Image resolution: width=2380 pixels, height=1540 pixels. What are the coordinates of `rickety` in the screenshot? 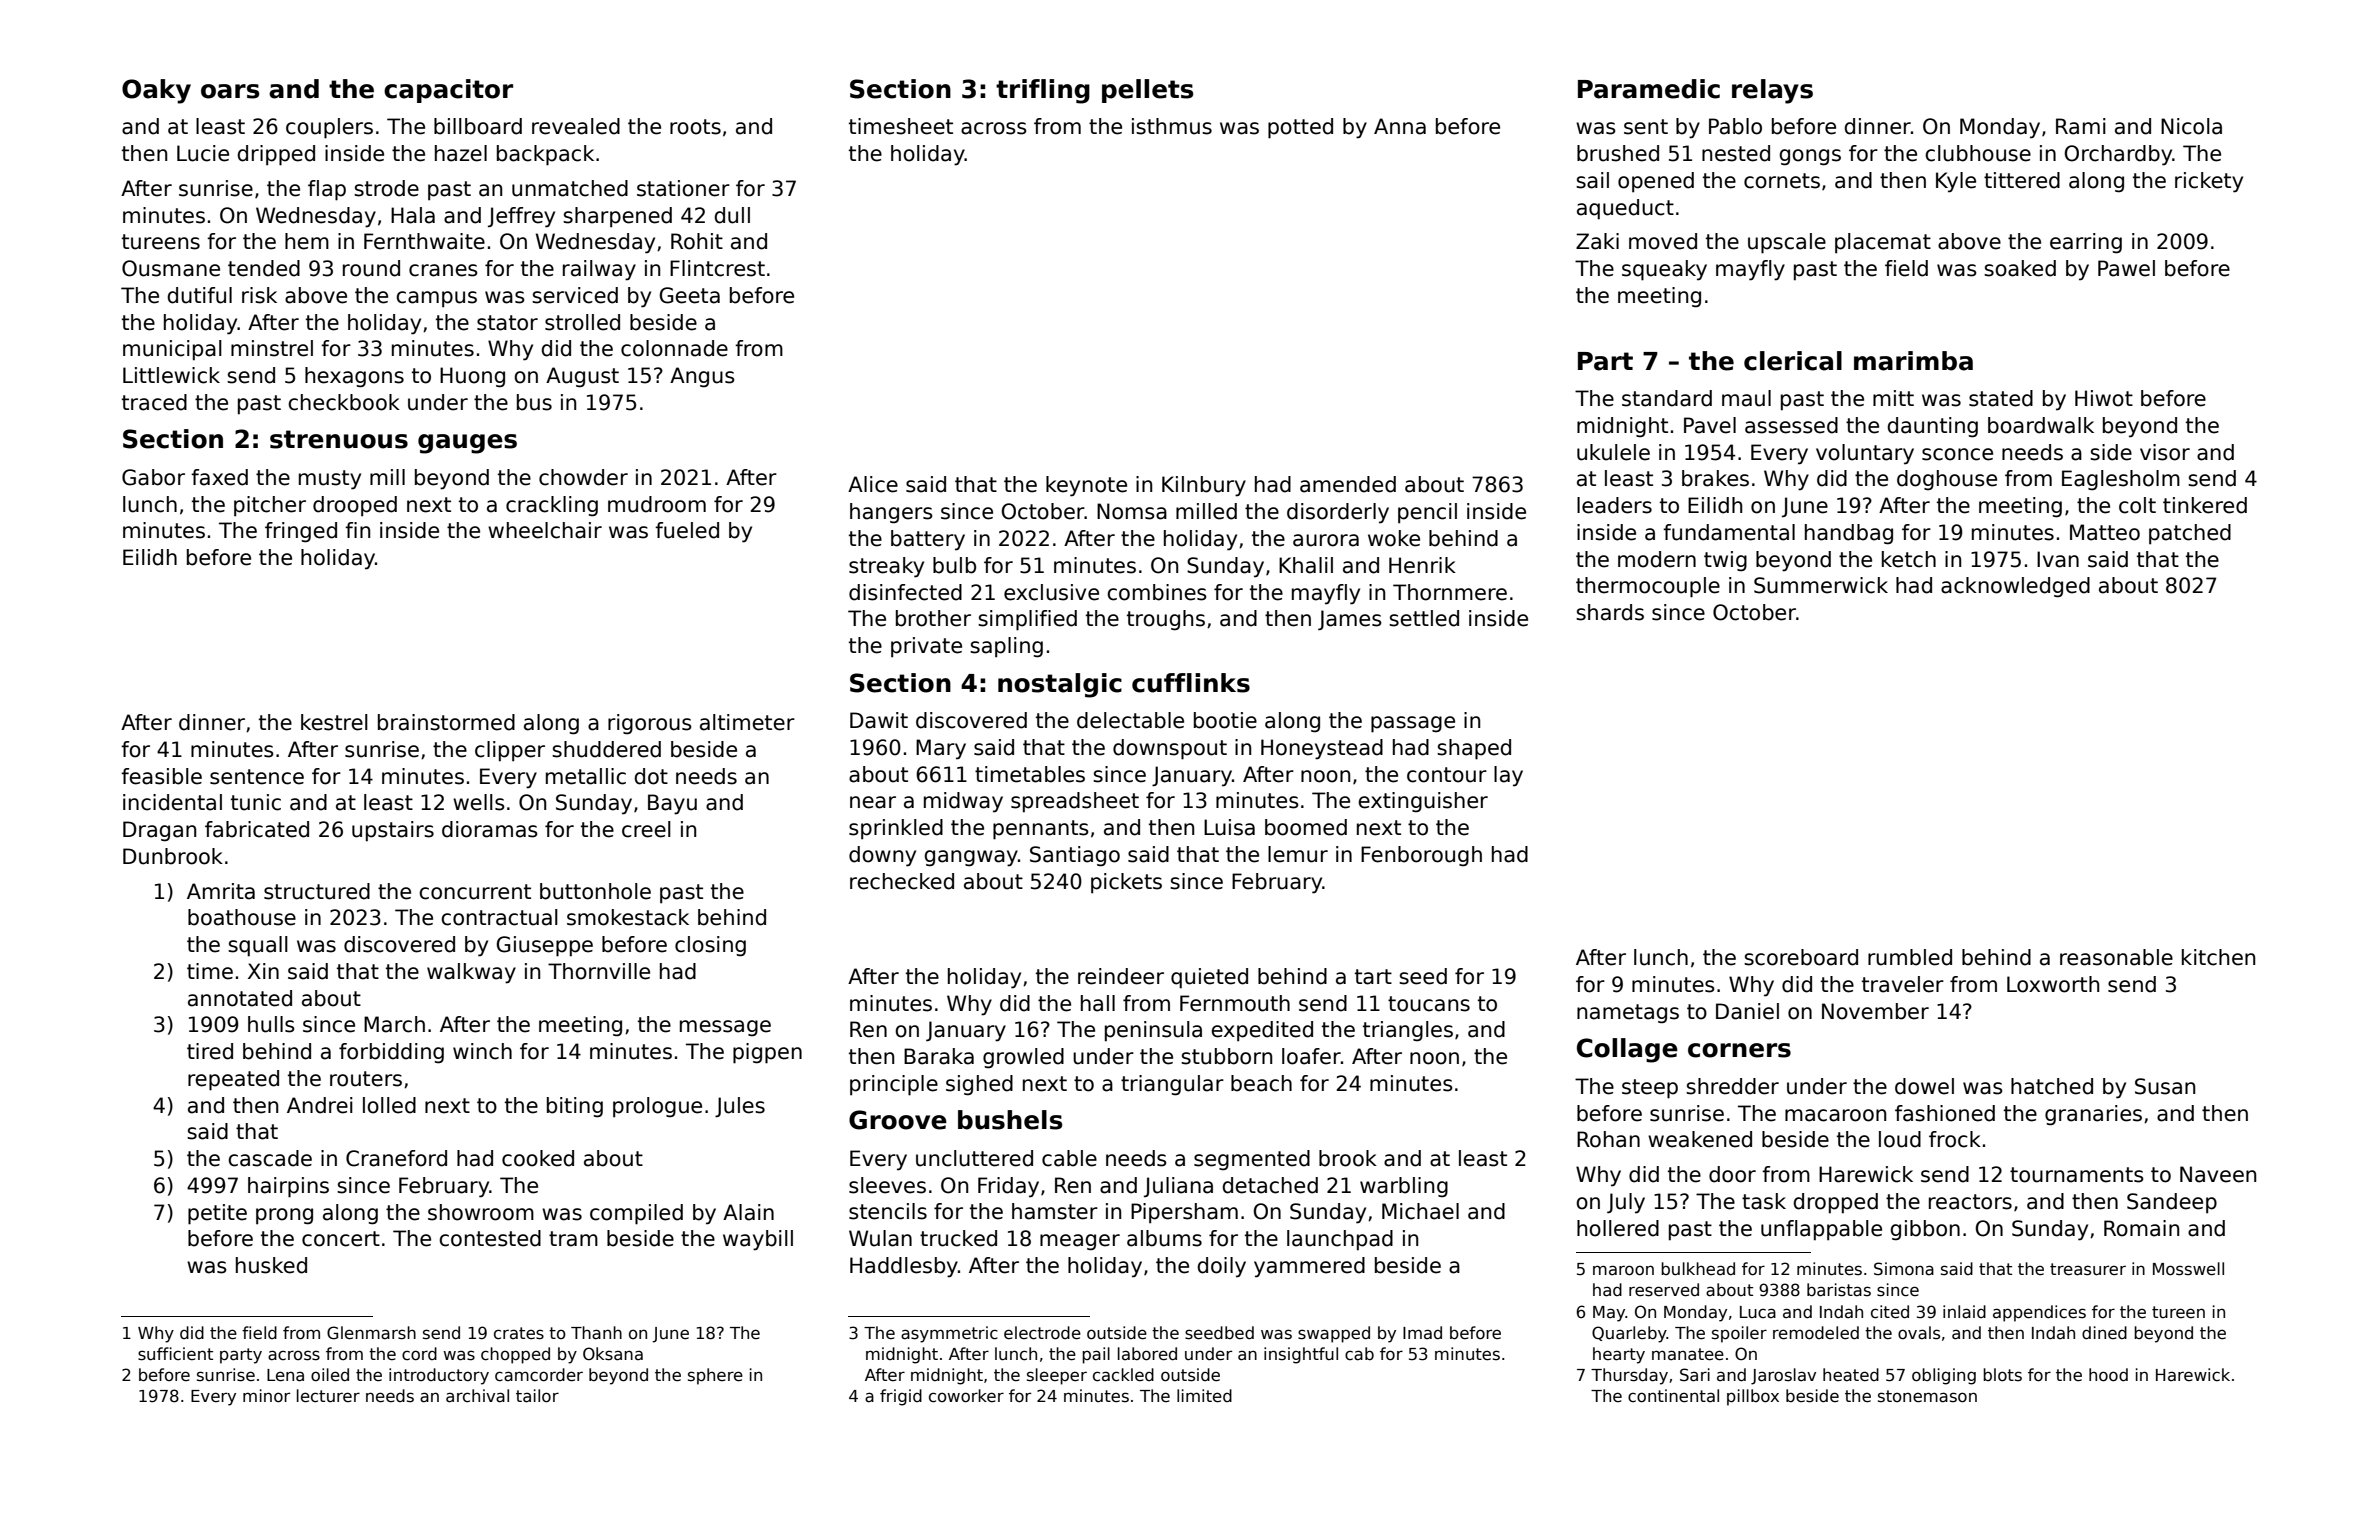 It's located at (2209, 182).
